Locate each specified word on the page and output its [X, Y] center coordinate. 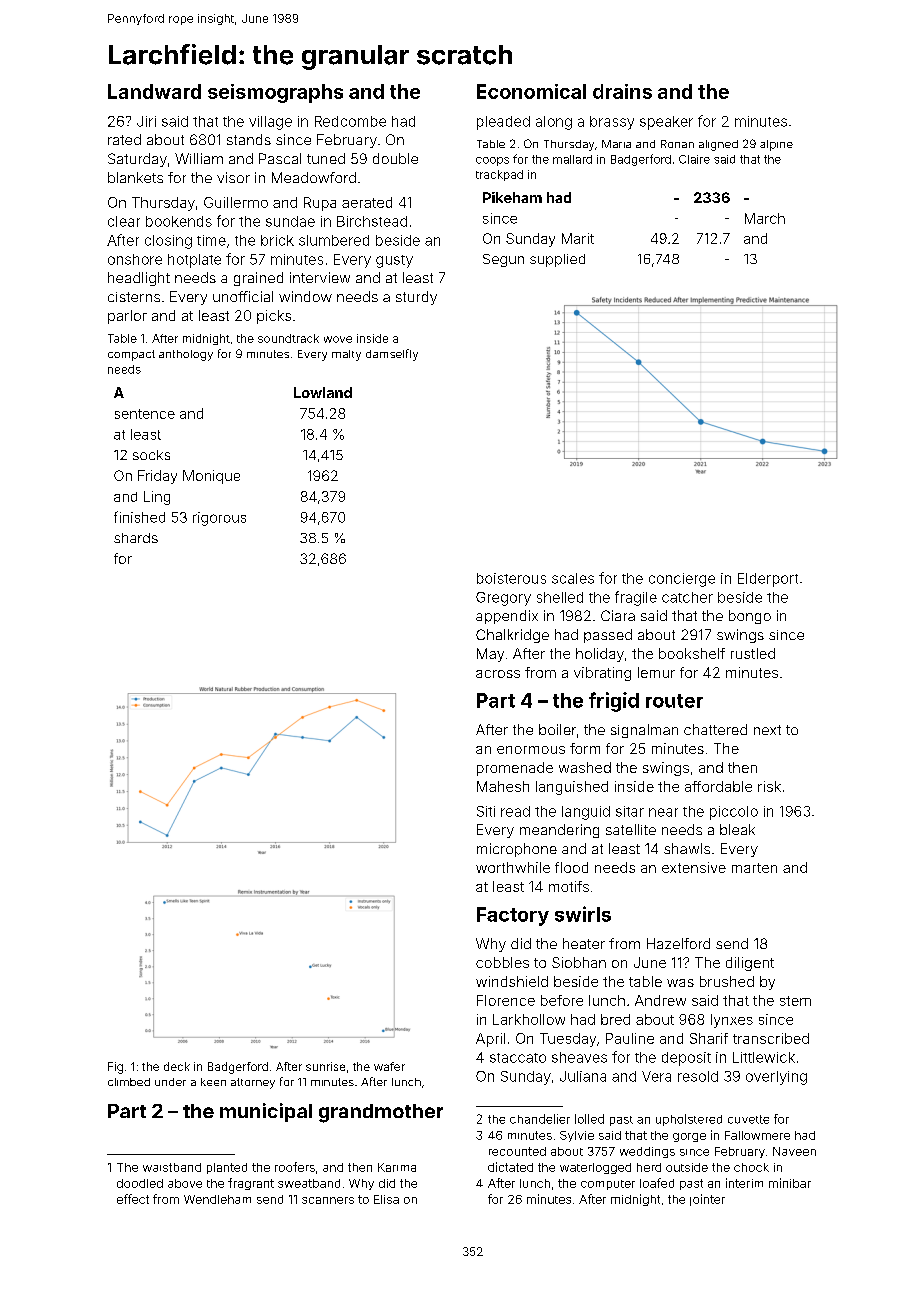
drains [622, 91]
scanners [328, 1200]
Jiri [146, 121]
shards [136, 538]
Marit [578, 238]
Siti [486, 811]
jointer [707, 1200]
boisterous [511, 578]
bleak [737, 829]
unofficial [243, 296]
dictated [510, 1167]
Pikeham [512, 197]
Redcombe [350, 121]
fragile [636, 598]
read [515, 811]
